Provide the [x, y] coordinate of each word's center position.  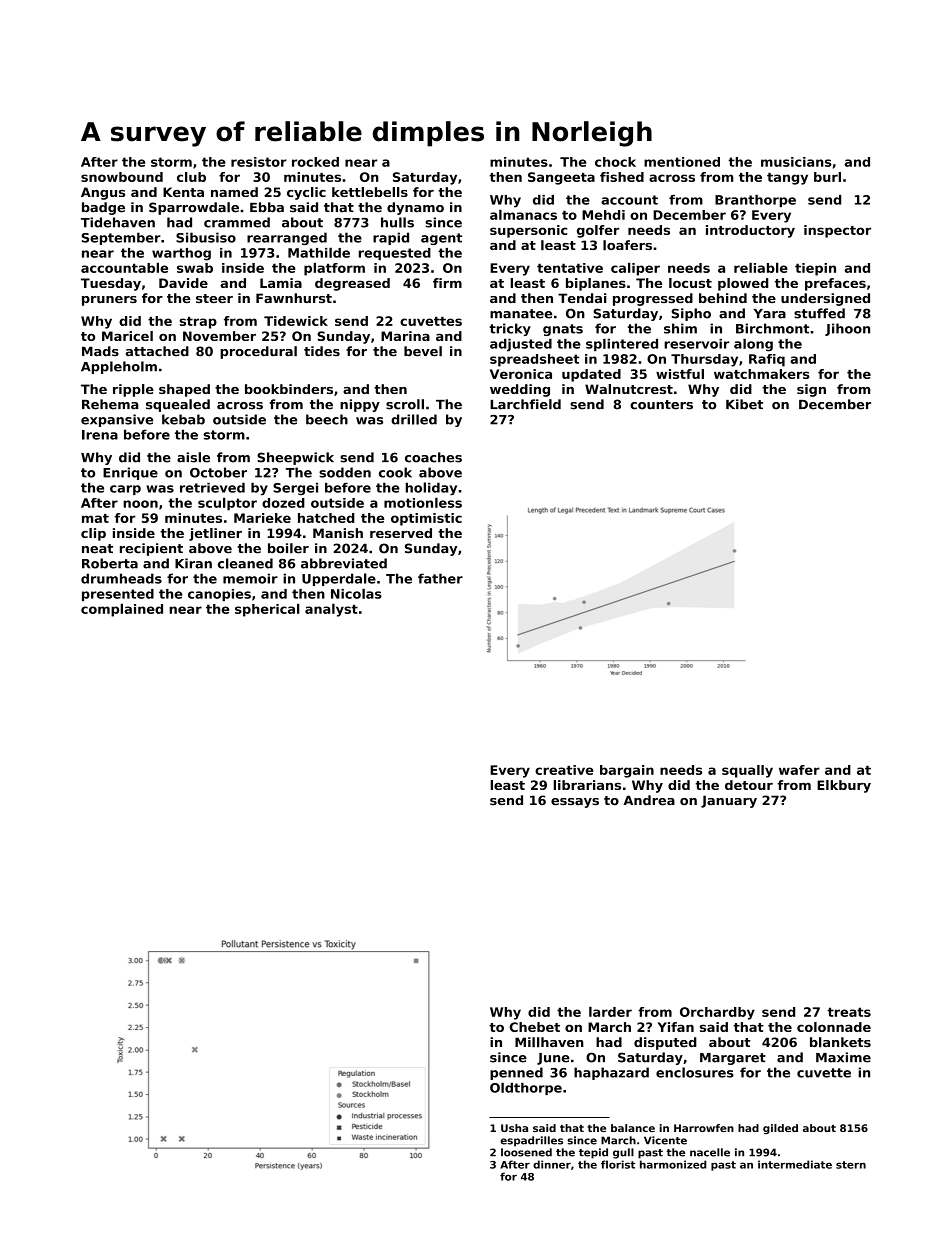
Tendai [582, 298]
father [440, 578]
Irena [100, 435]
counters [661, 405]
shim [680, 328]
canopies [219, 595]
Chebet [534, 1027]
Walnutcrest [629, 389]
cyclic [306, 193]
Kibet [744, 404]
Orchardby [717, 1013]
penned [516, 1073]
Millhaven [549, 1042]
